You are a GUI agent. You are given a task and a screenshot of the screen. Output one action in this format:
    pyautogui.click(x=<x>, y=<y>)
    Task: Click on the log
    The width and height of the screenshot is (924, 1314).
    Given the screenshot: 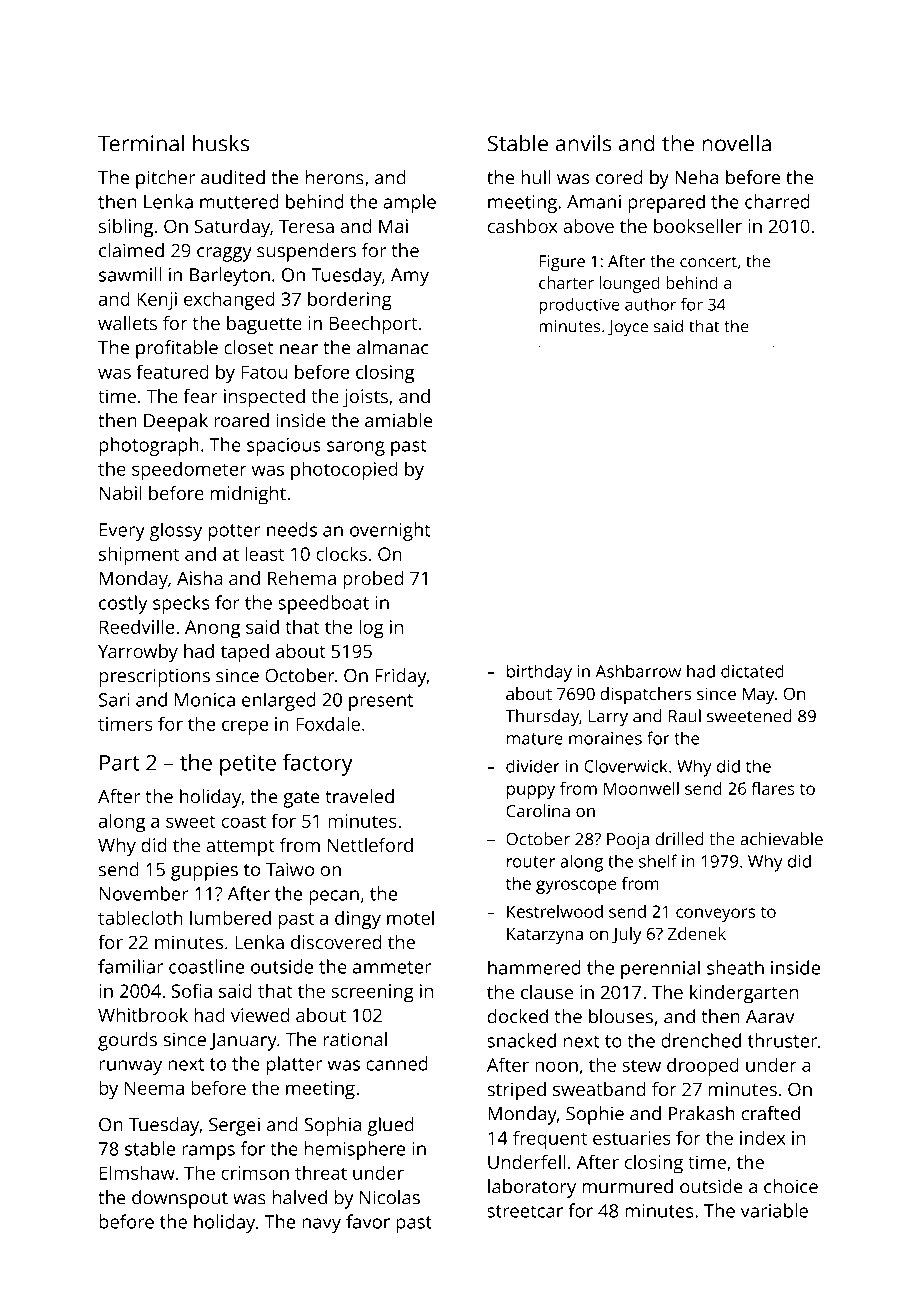 What is the action you would take?
    pyautogui.click(x=371, y=628)
